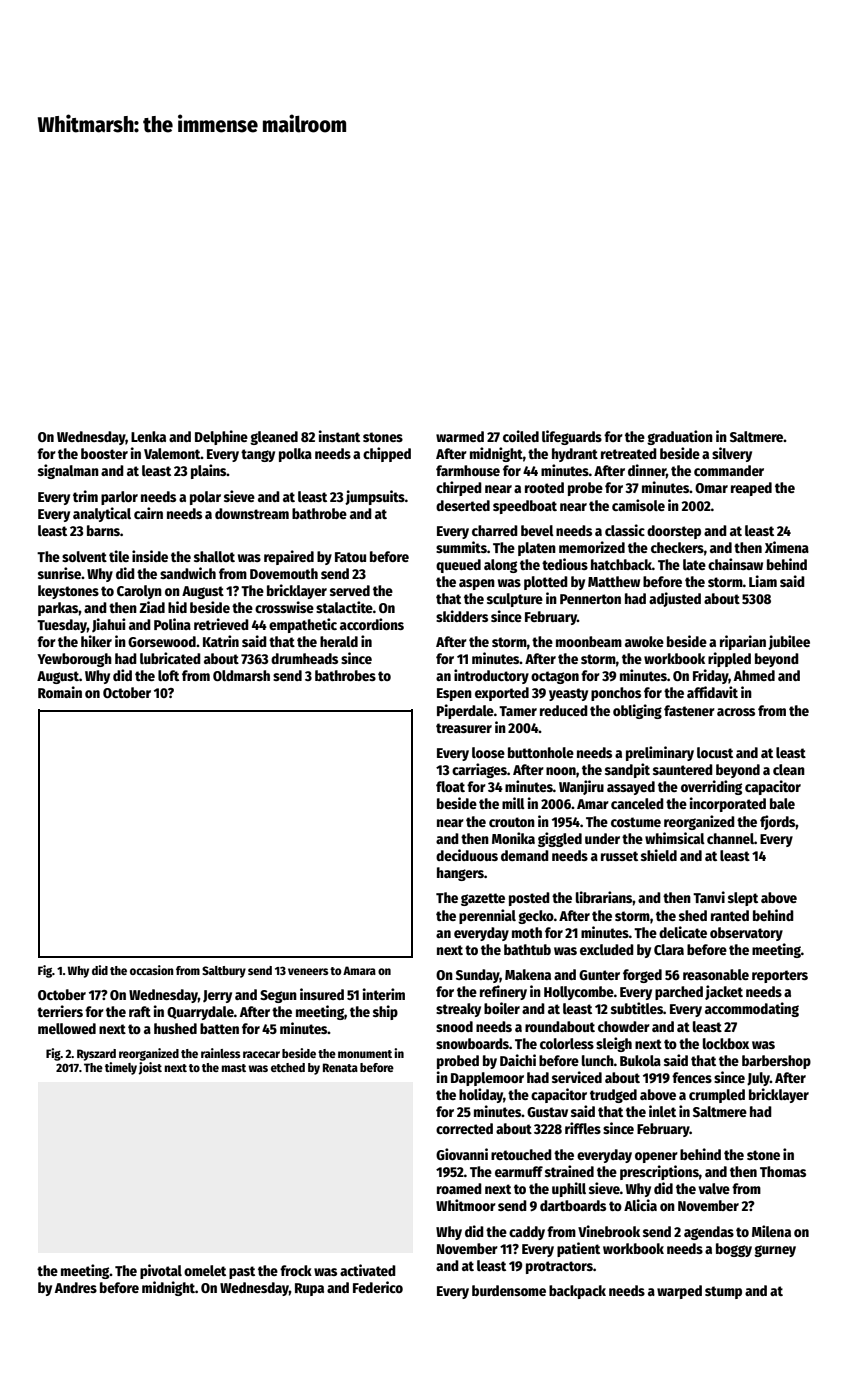  Describe the element at coordinates (241, 675) in the document. I see `Oldmarsh` at that location.
